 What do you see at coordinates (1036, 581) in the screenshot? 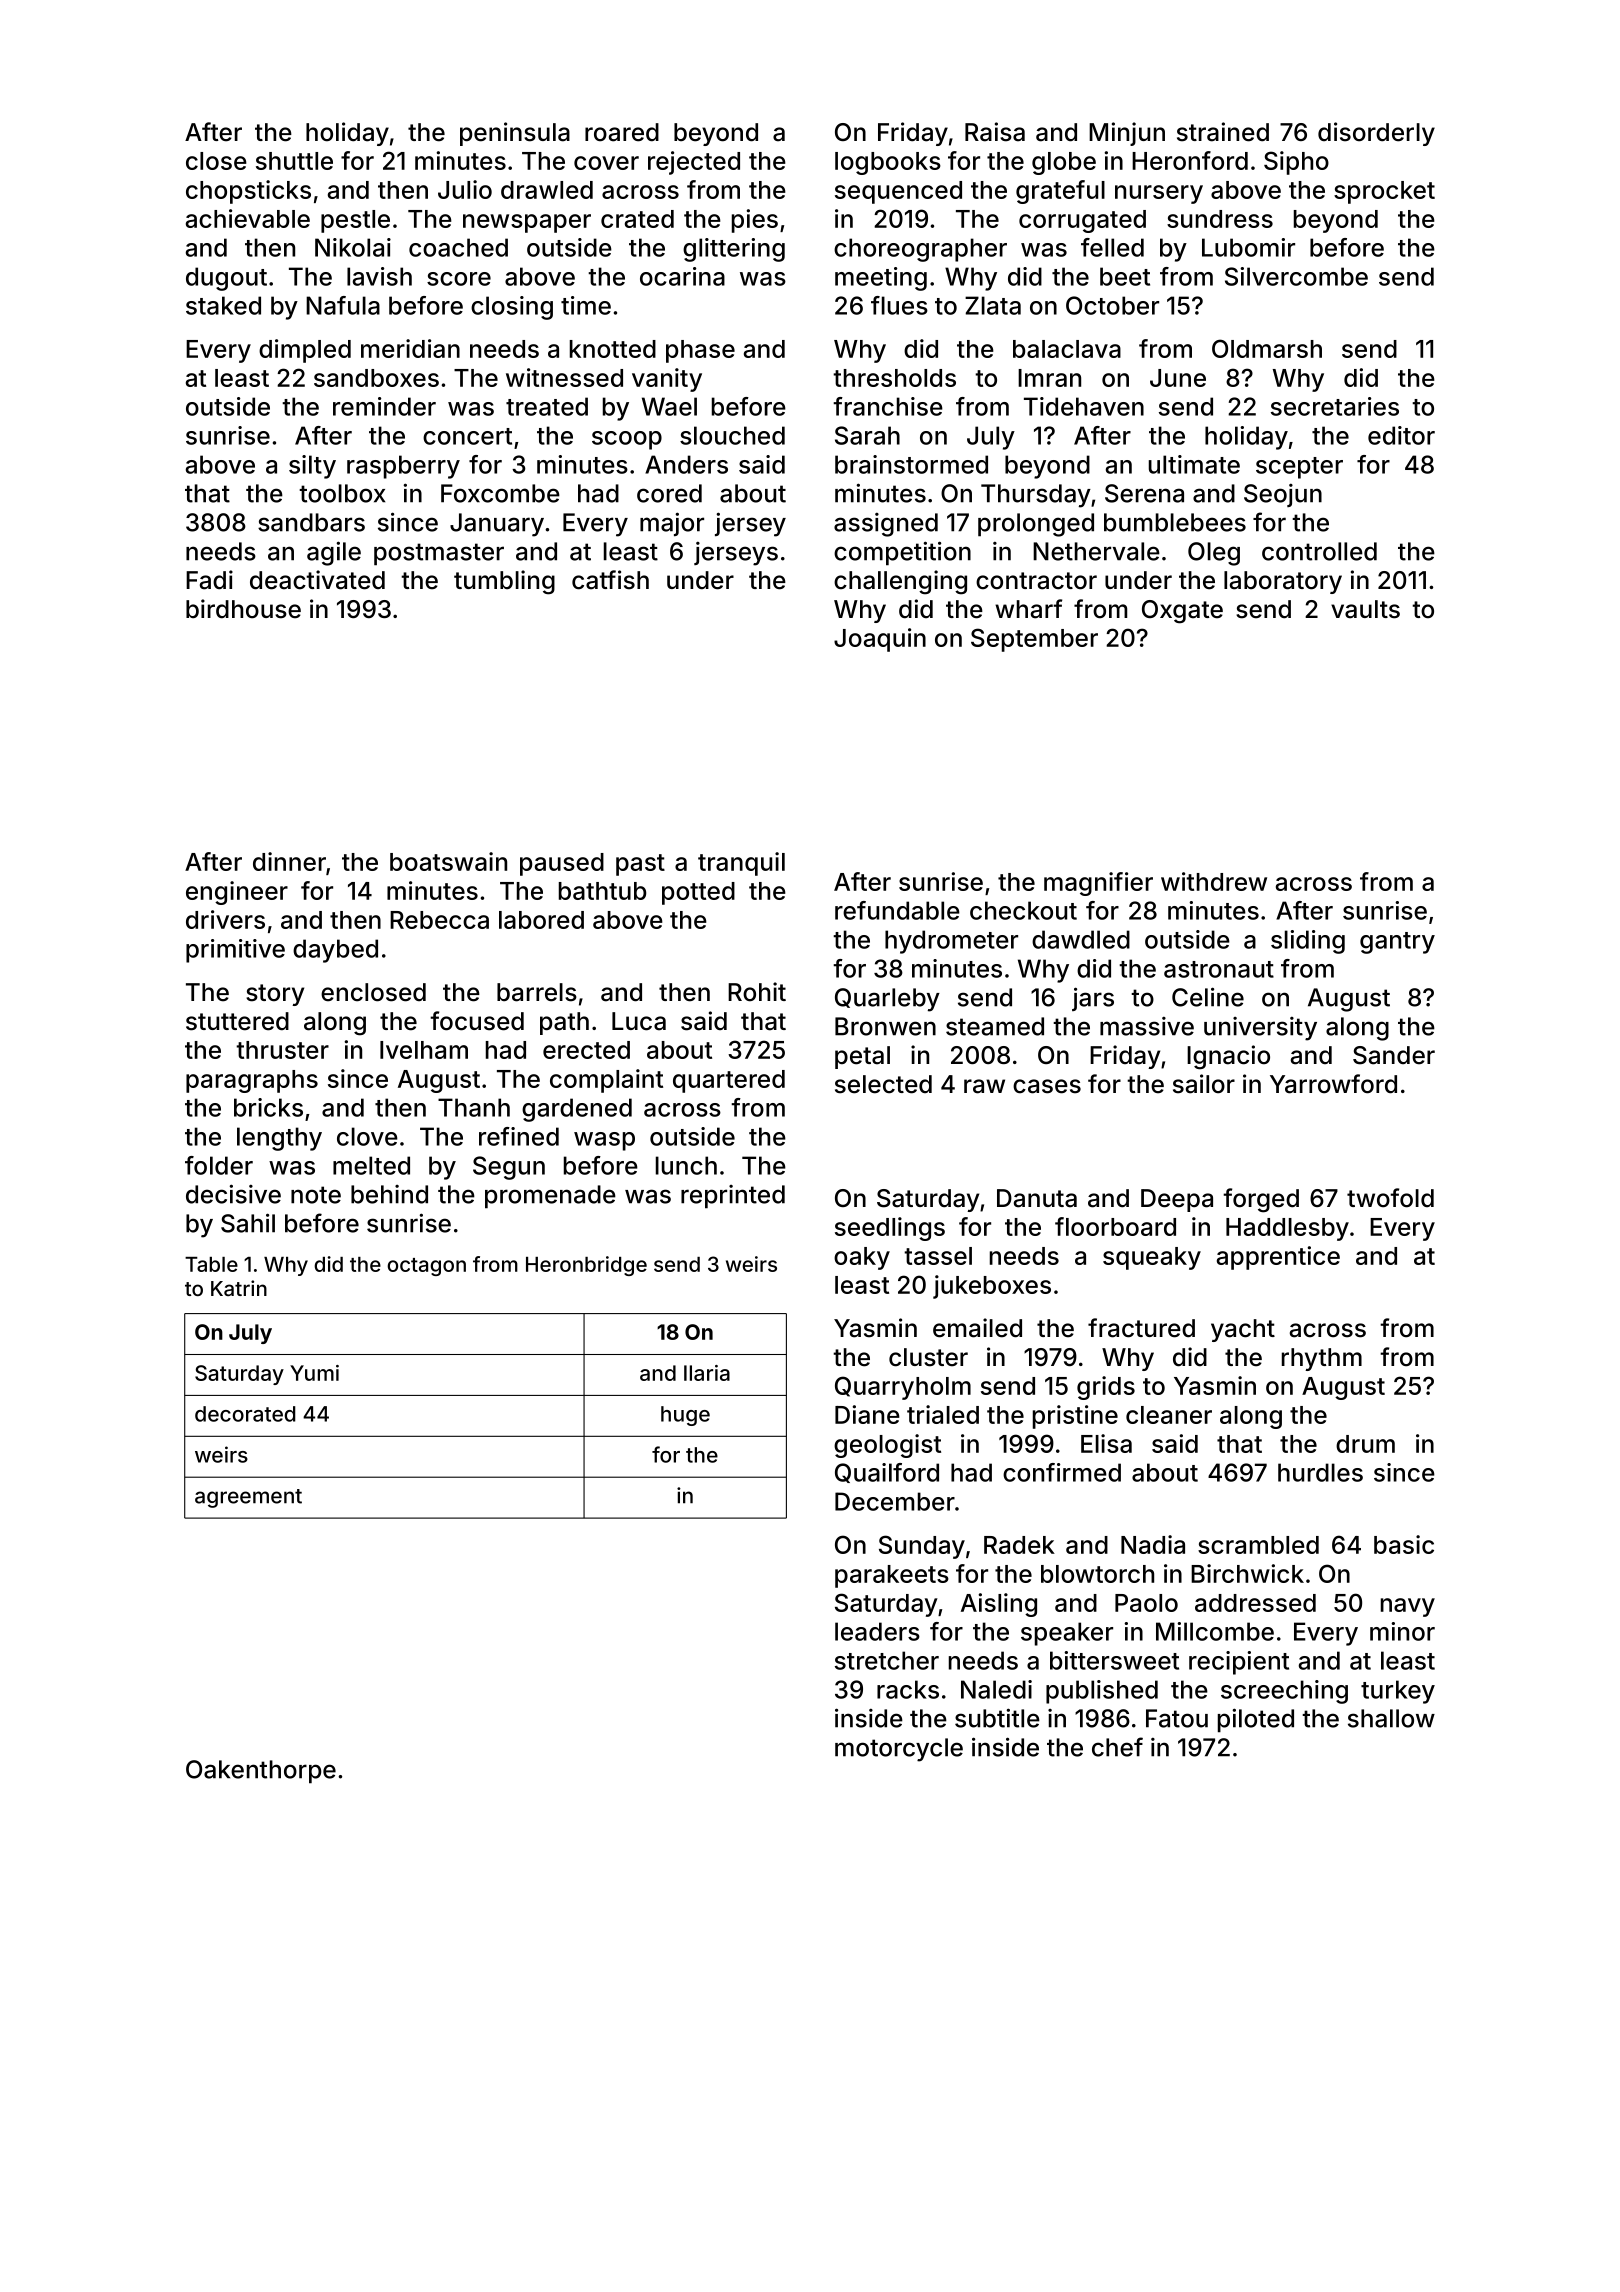
I see `contractor` at bounding box center [1036, 581].
